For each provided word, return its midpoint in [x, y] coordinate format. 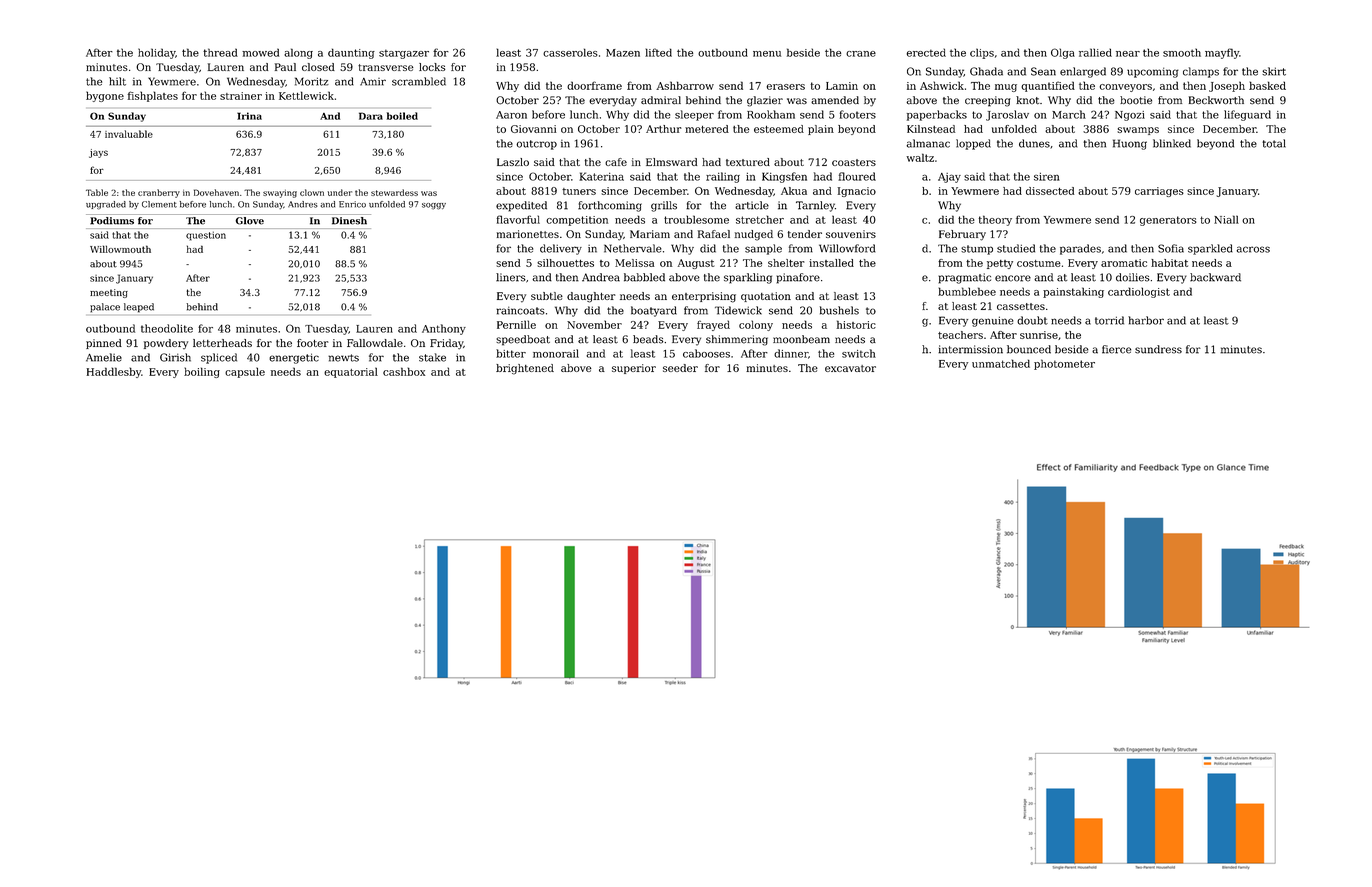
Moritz [312, 81]
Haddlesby [114, 372]
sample [763, 249]
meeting [109, 293]
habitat [1169, 263]
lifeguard [1247, 115]
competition [577, 221]
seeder [680, 368]
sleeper [694, 115]
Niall [1226, 219]
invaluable [129, 134]
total [1274, 143]
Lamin [842, 86]
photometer [1064, 364]
